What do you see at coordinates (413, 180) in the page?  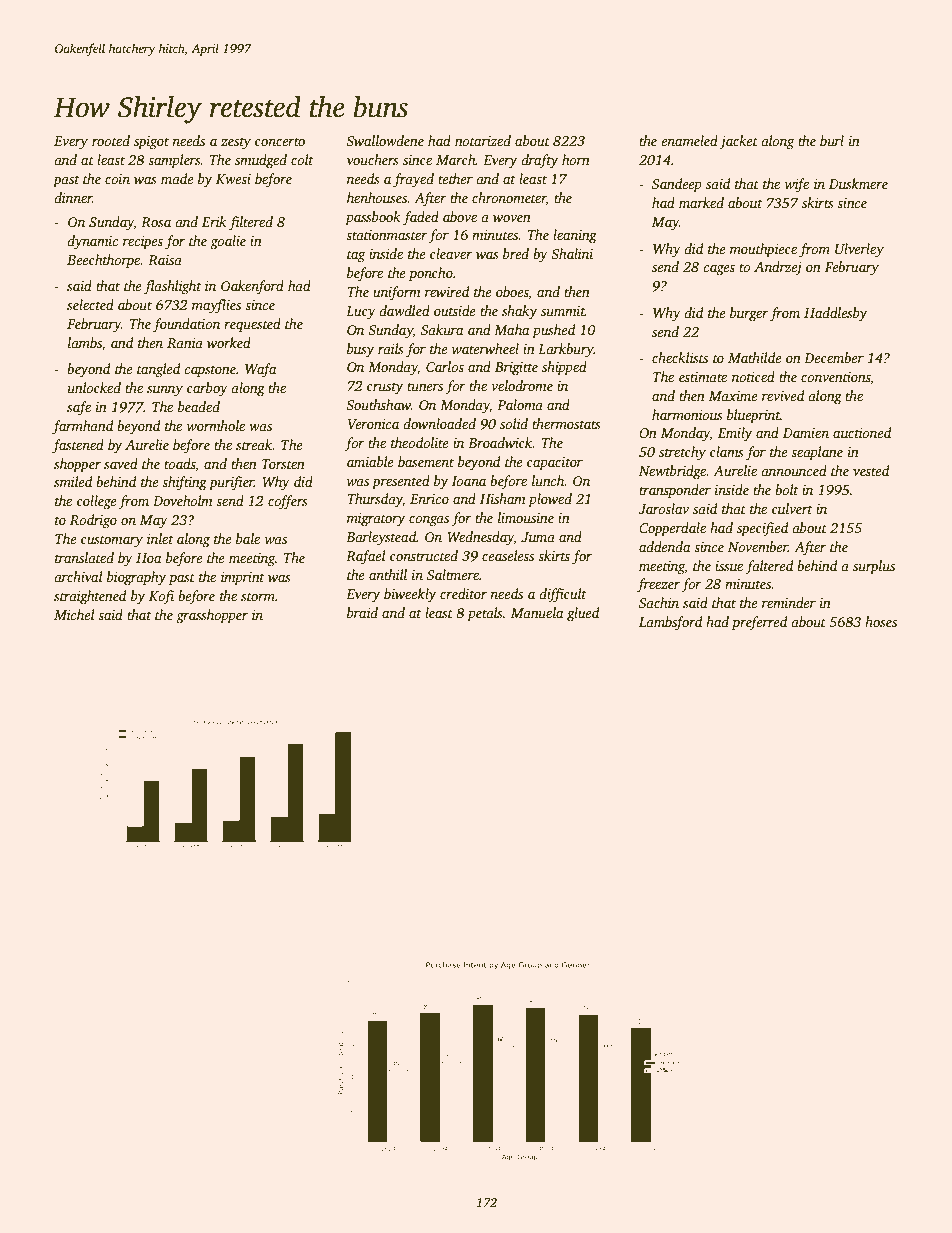 I see `frayed` at bounding box center [413, 180].
